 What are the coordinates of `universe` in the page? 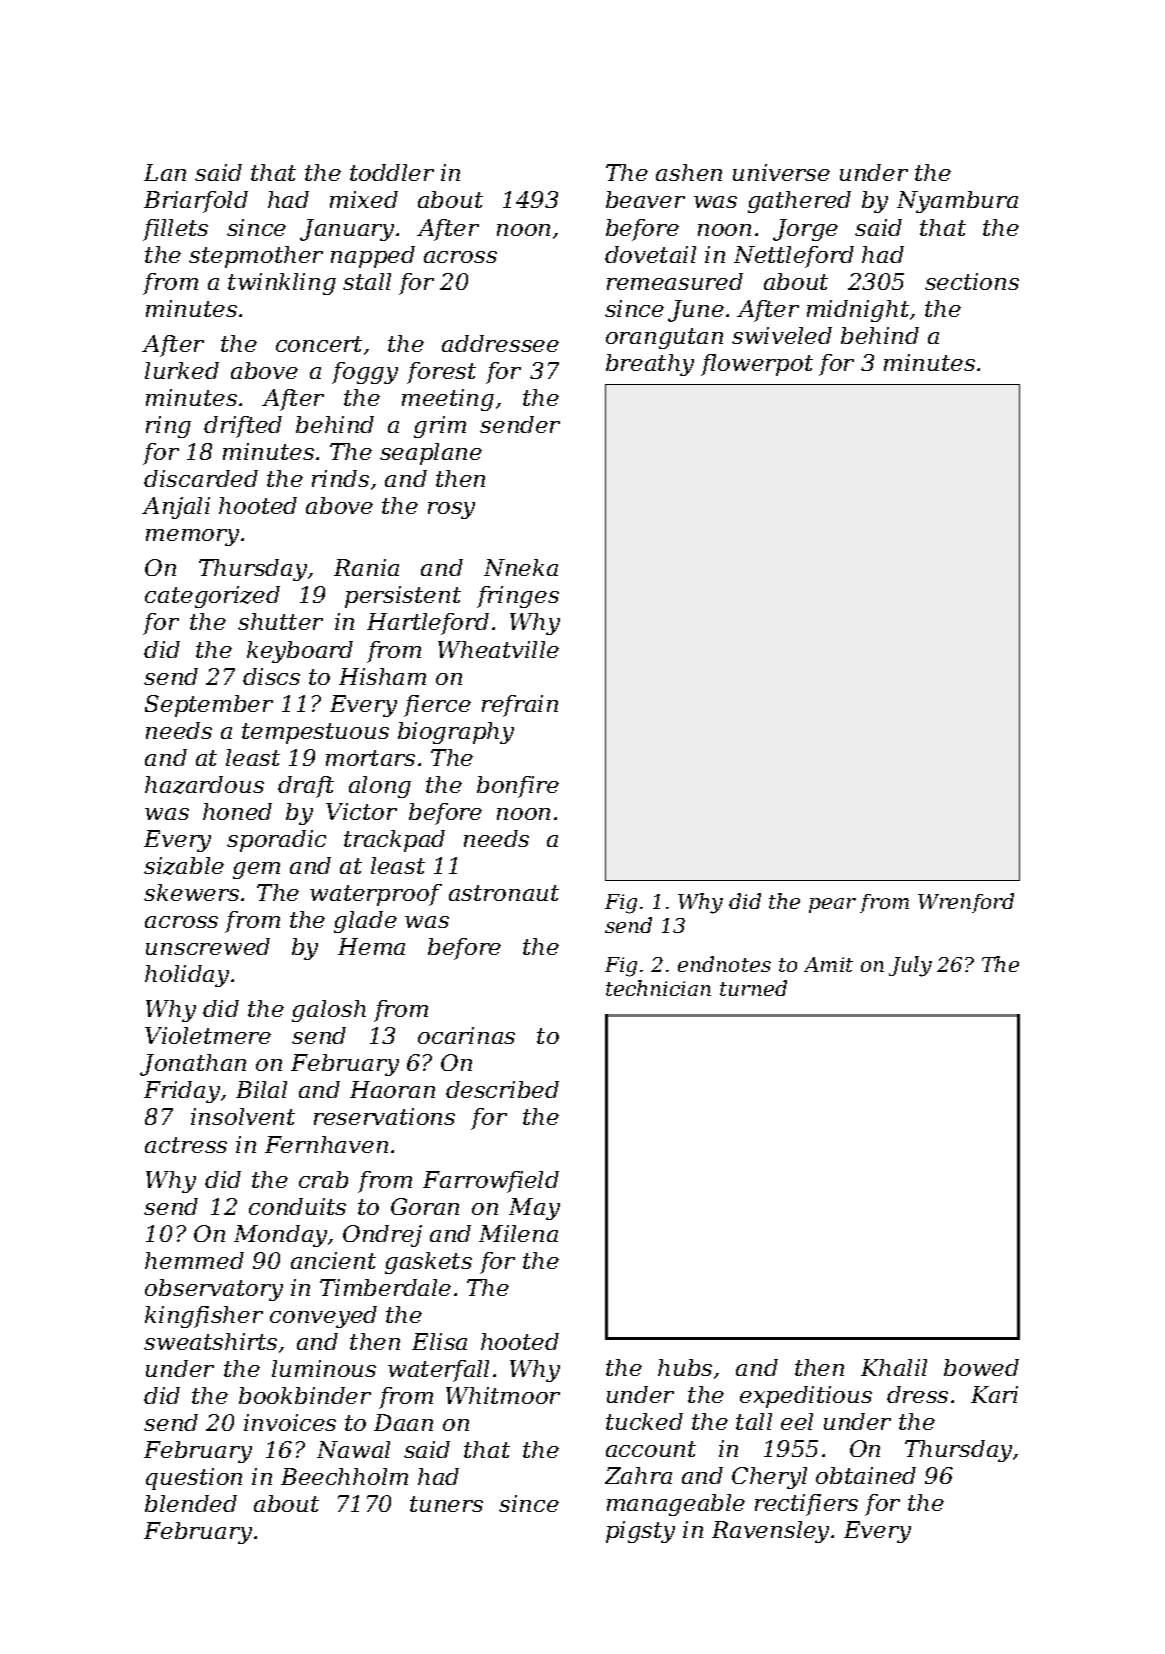 It's located at (781, 172).
